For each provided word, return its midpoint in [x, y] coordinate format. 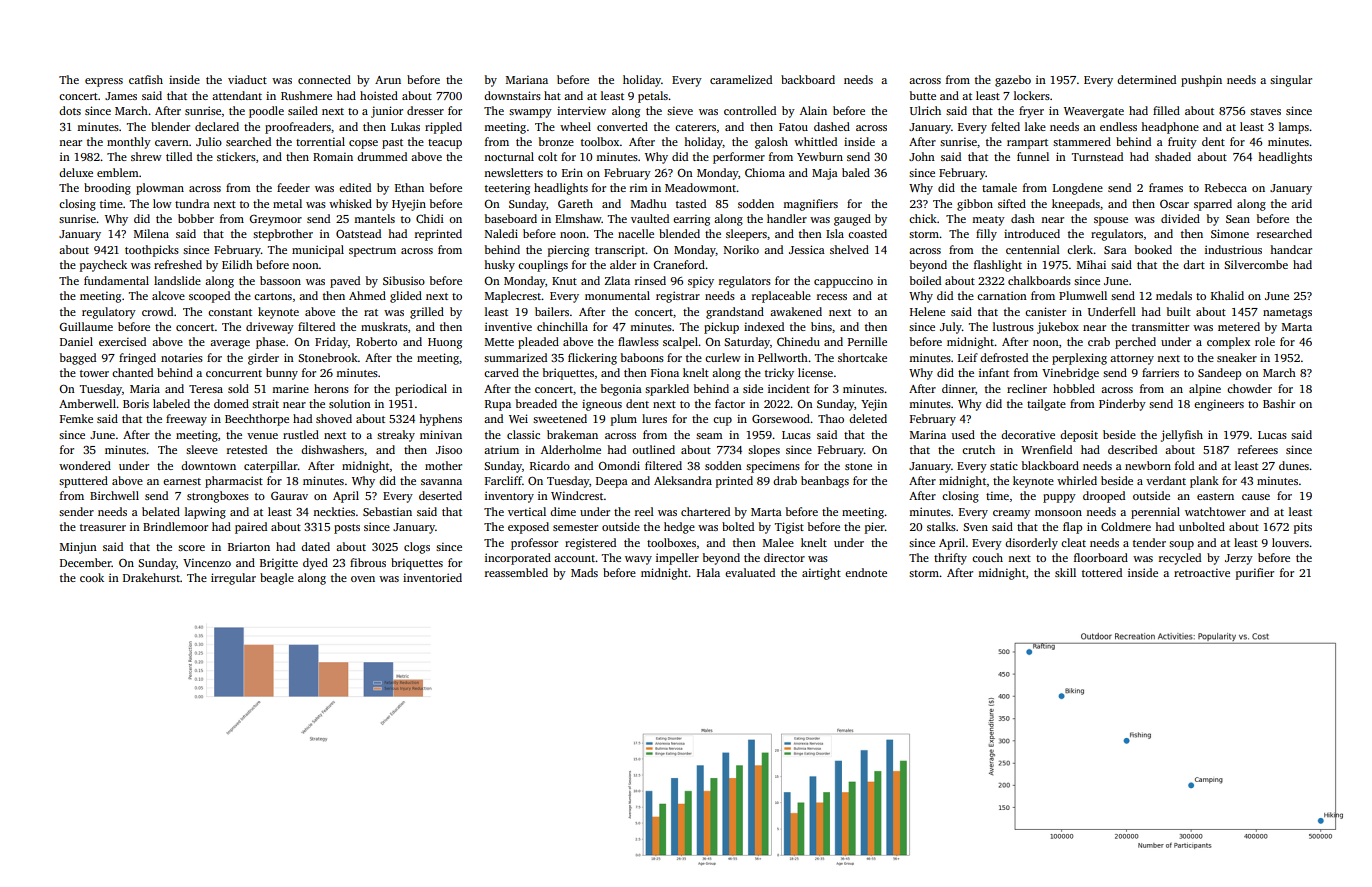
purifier [1255, 574]
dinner [958, 388]
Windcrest [577, 495]
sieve [680, 110]
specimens [773, 467]
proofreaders [298, 128]
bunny [282, 374]
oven [363, 579]
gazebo [1013, 81]
